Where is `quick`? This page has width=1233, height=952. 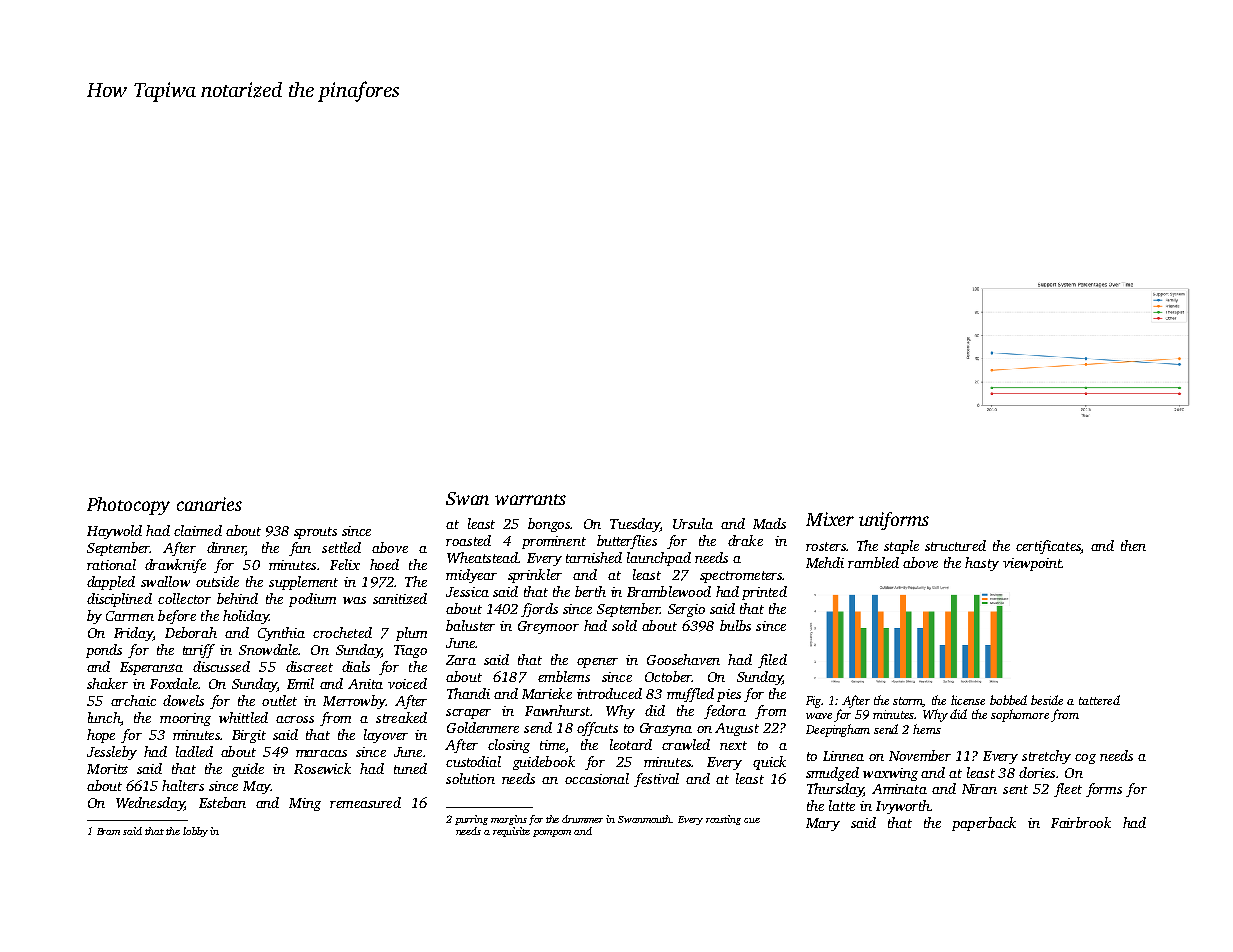 quick is located at coordinates (769, 763).
